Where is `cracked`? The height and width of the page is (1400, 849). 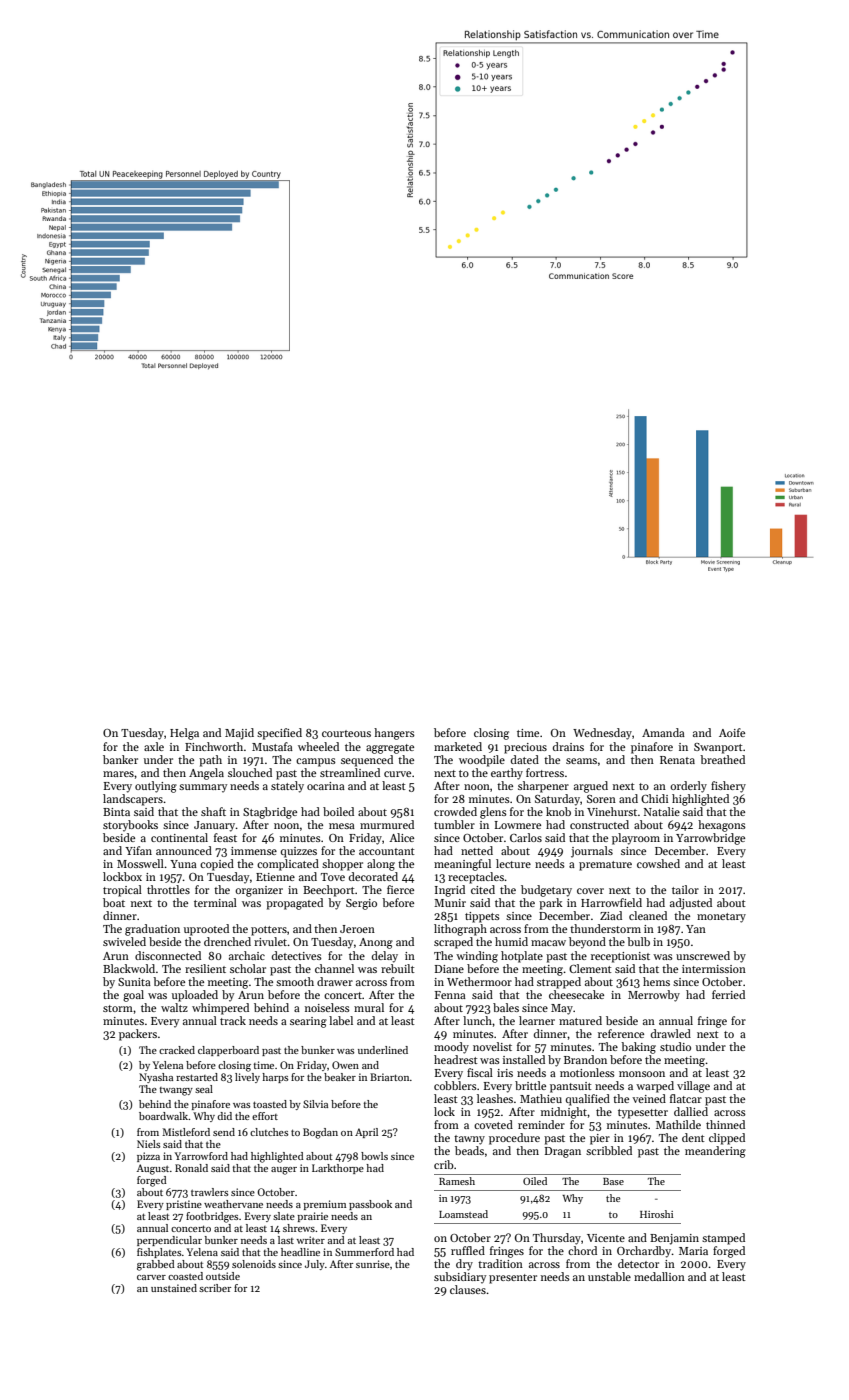
cracked is located at coordinates (177, 1050).
